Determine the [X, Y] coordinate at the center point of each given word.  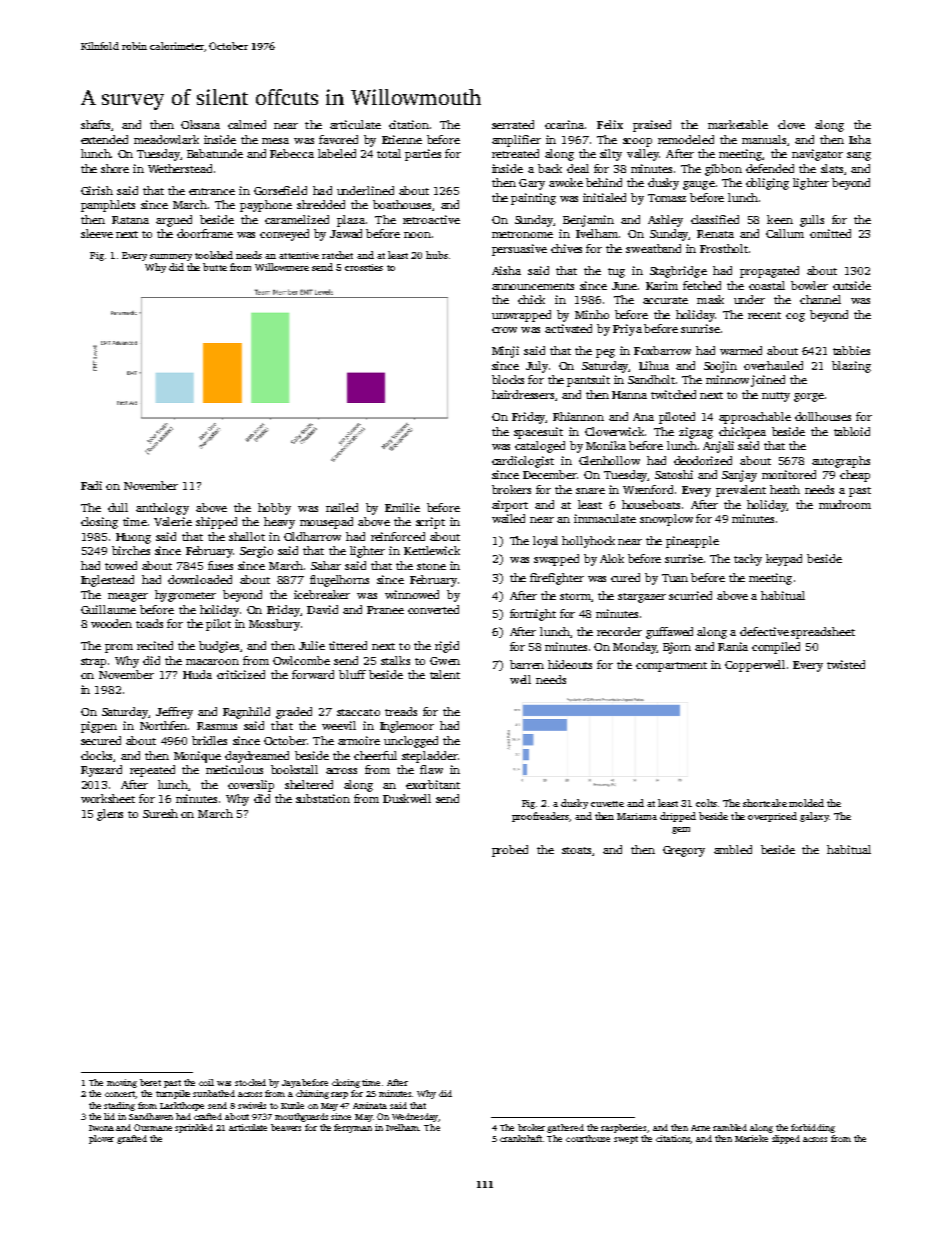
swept [626, 1140]
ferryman [353, 1128]
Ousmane [153, 1127]
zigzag [696, 433]
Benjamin [588, 221]
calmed [247, 124]
